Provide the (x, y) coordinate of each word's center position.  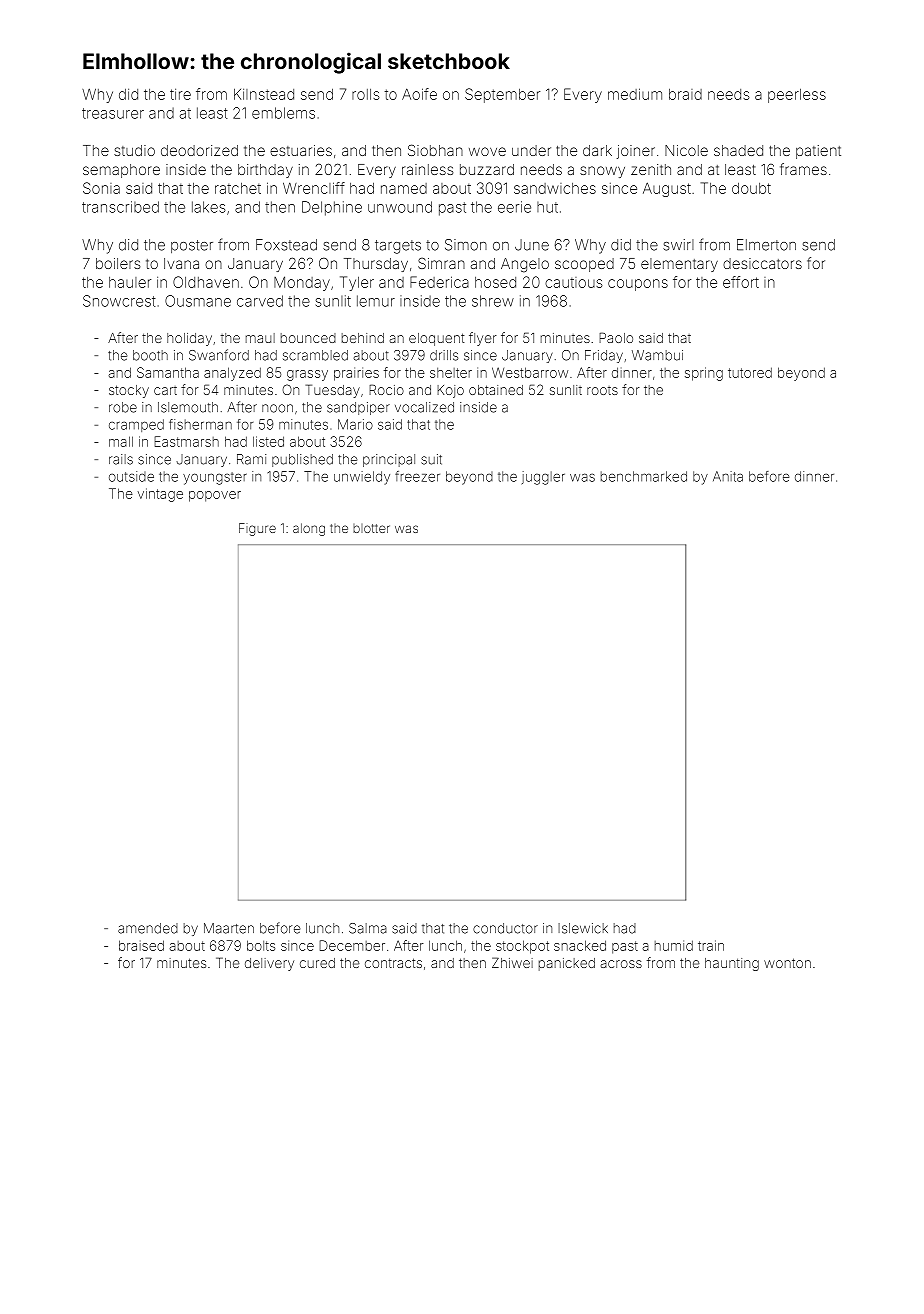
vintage (160, 495)
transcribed (120, 207)
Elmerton (766, 245)
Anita (728, 476)
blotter (371, 528)
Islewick (583, 928)
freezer (417, 476)
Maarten (229, 928)
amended (148, 928)
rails (121, 459)
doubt (751, 188)
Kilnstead (264, 94)
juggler (543, 478)
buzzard (487, 169)
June (532, 245)
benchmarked (644, 476)
